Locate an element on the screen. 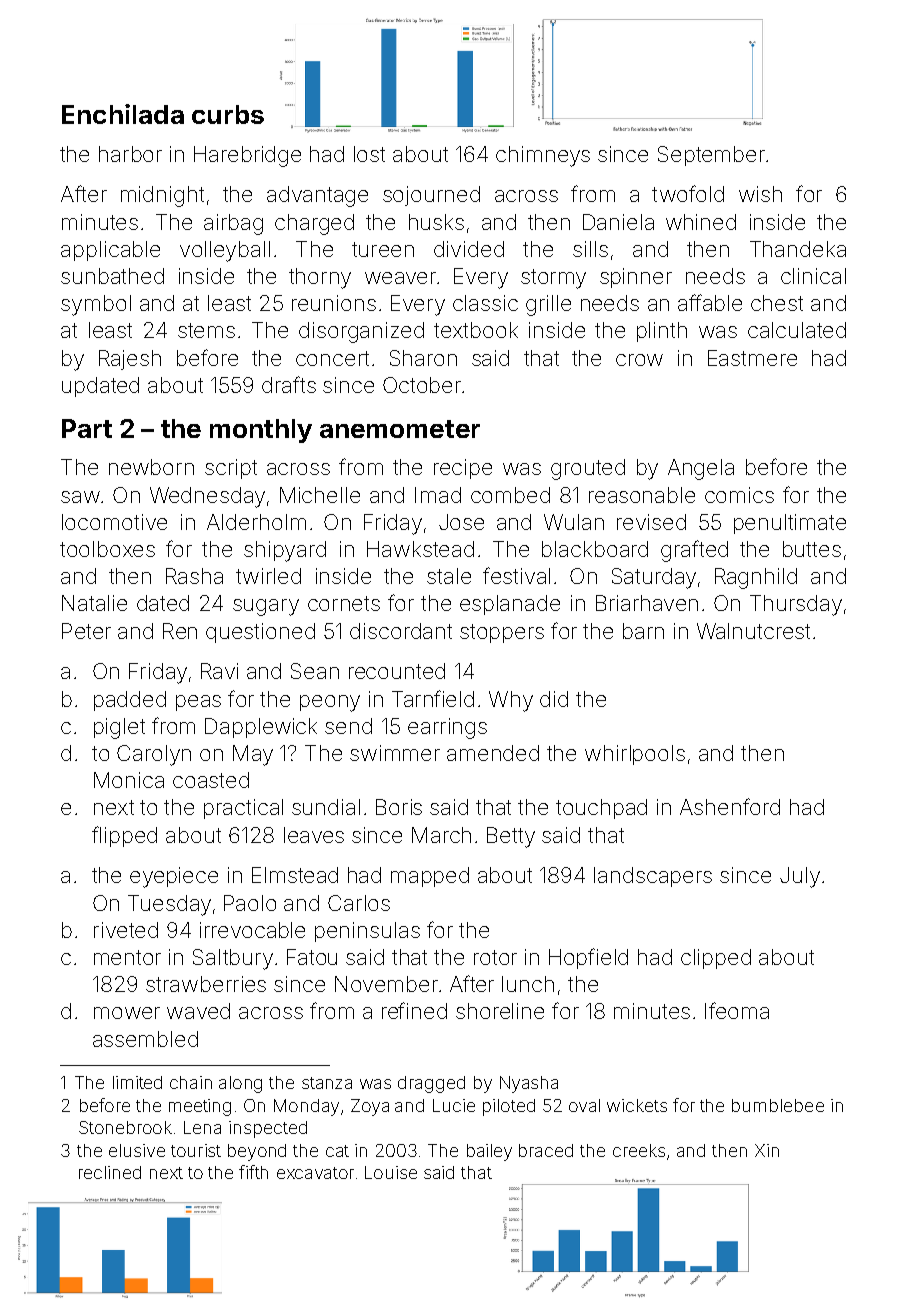 The image size is (908, 1316). Louise is located at coordinates (391, 1172).
